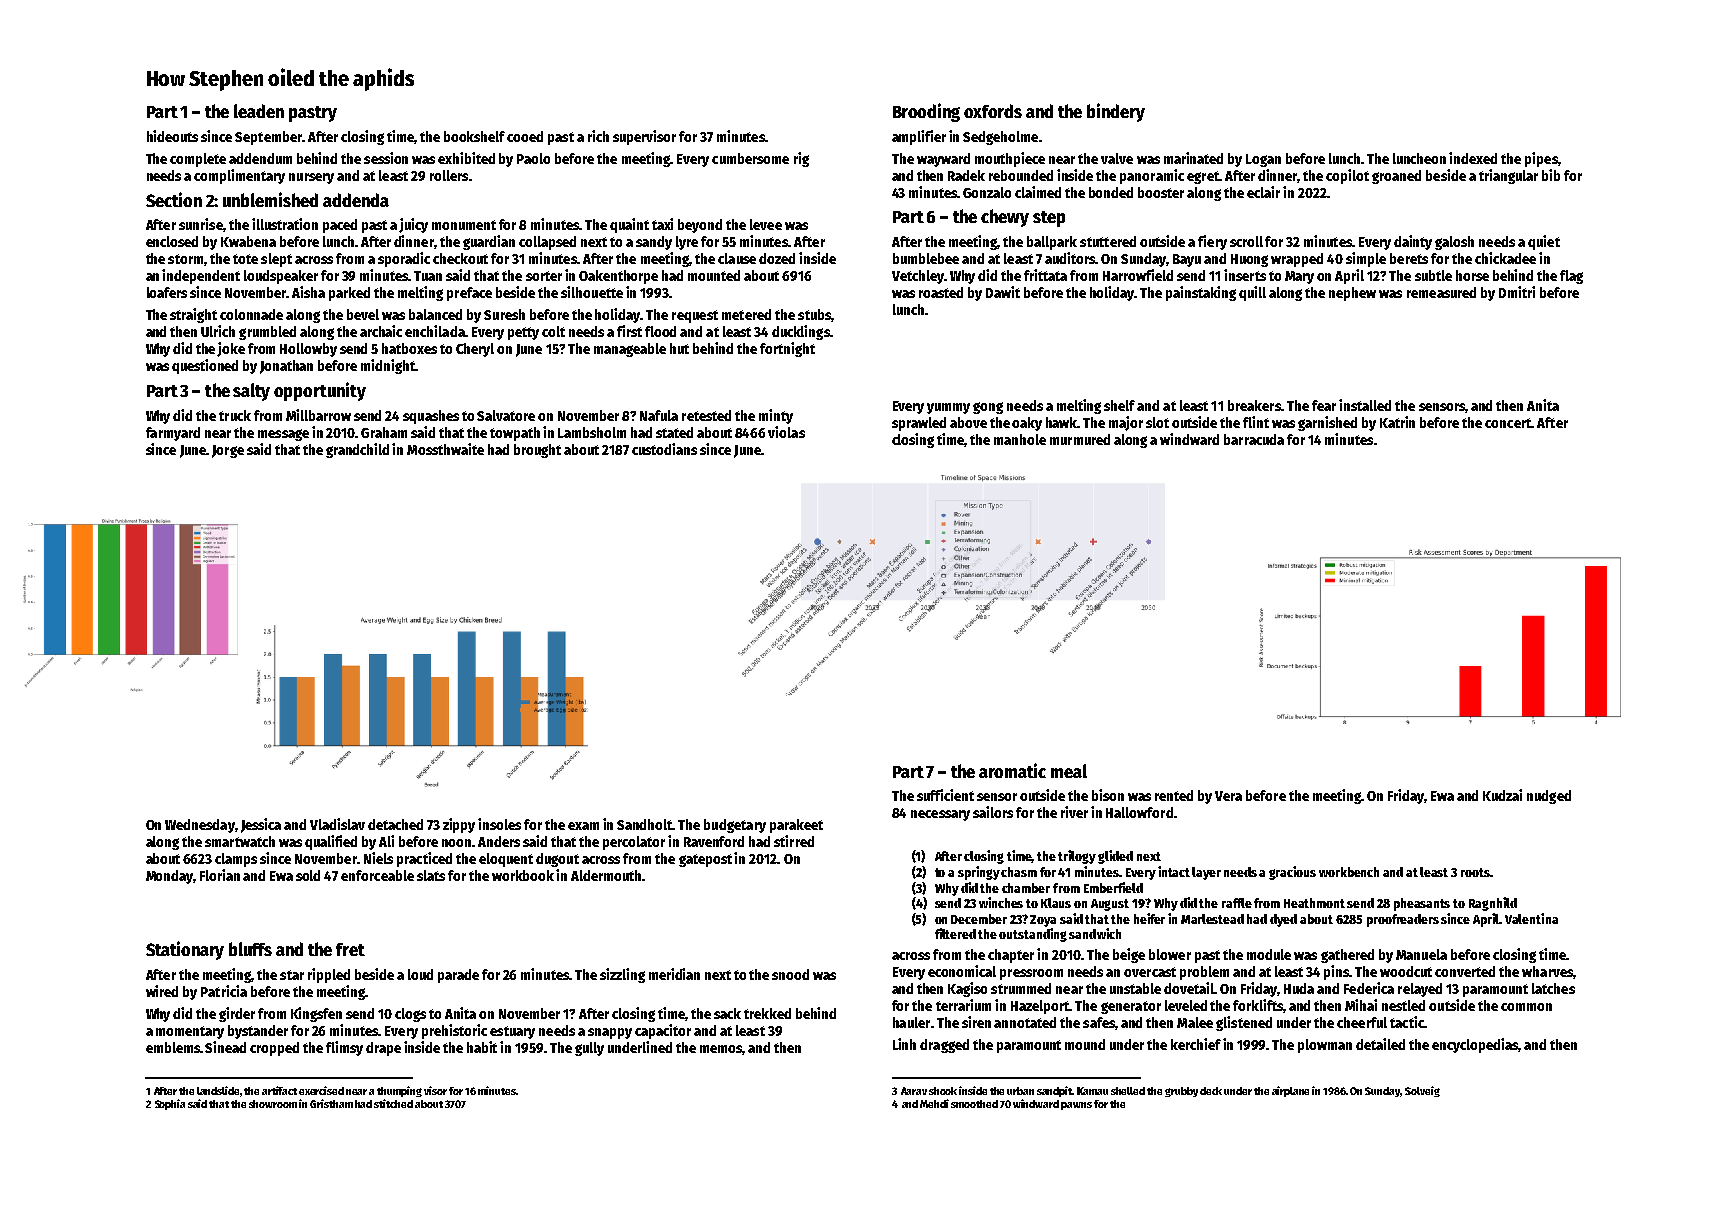 Image resolution: width=1730 pixels, height=1223 pixels. I want to click on rented, so click(1174, 795).
